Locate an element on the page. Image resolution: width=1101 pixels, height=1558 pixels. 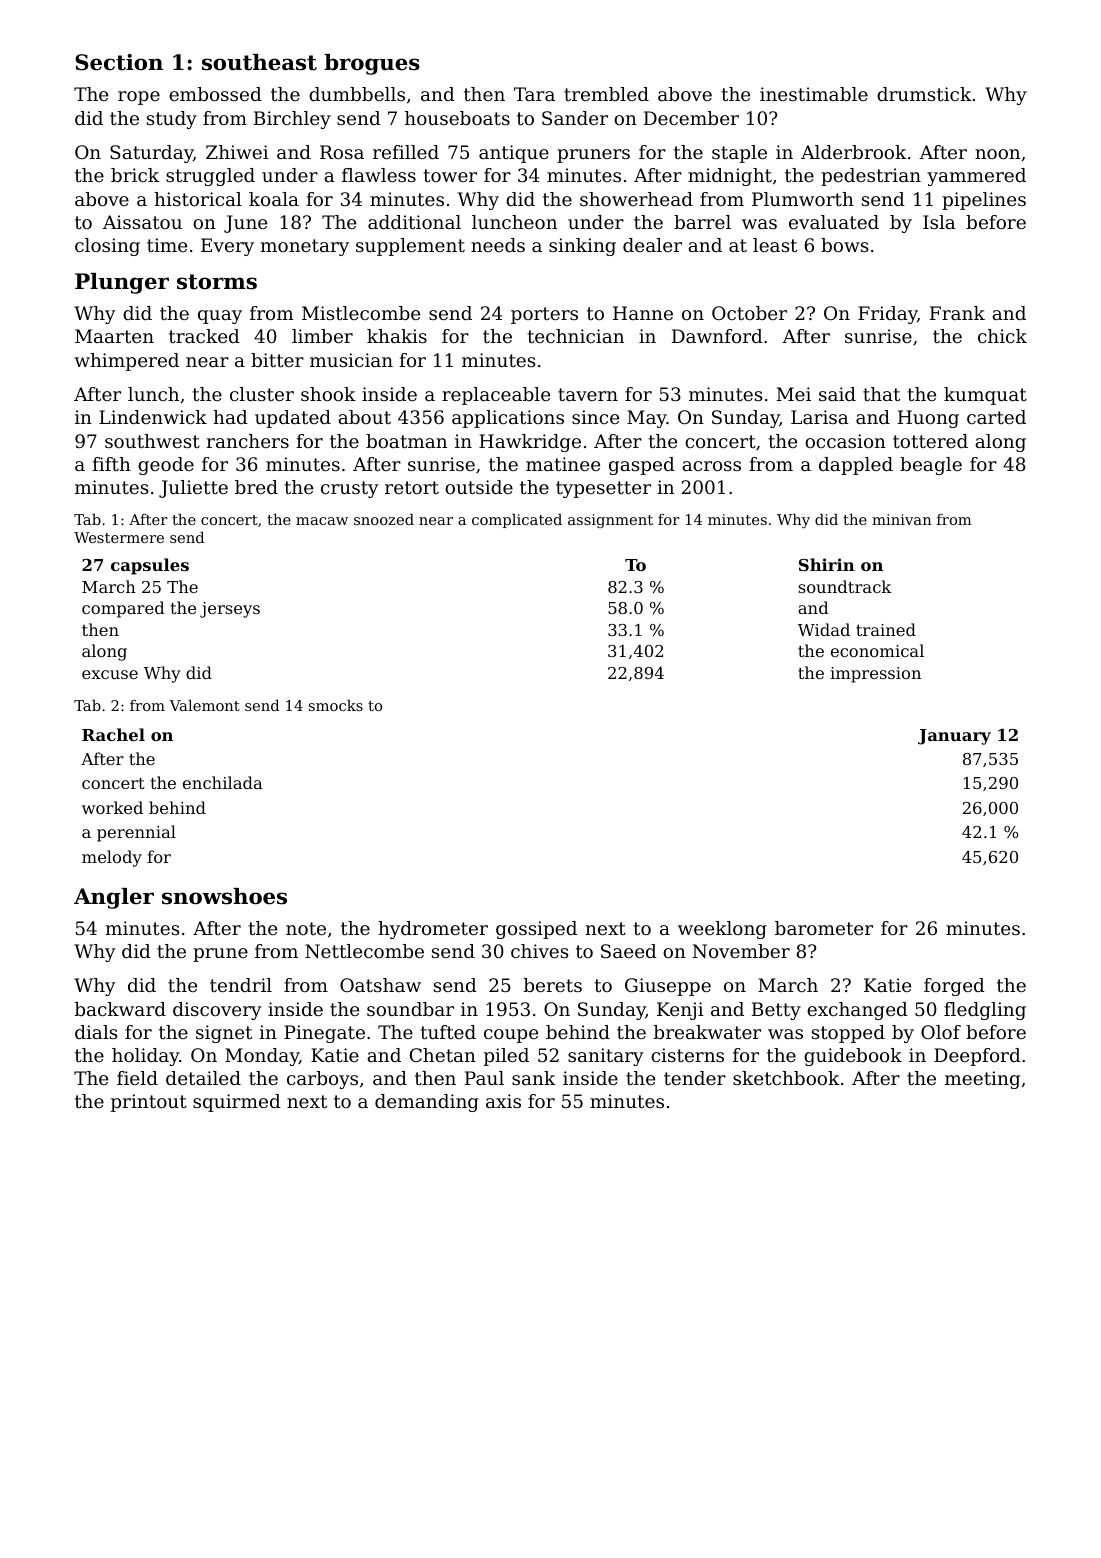
printout is located at coordinates (149, 1103).
